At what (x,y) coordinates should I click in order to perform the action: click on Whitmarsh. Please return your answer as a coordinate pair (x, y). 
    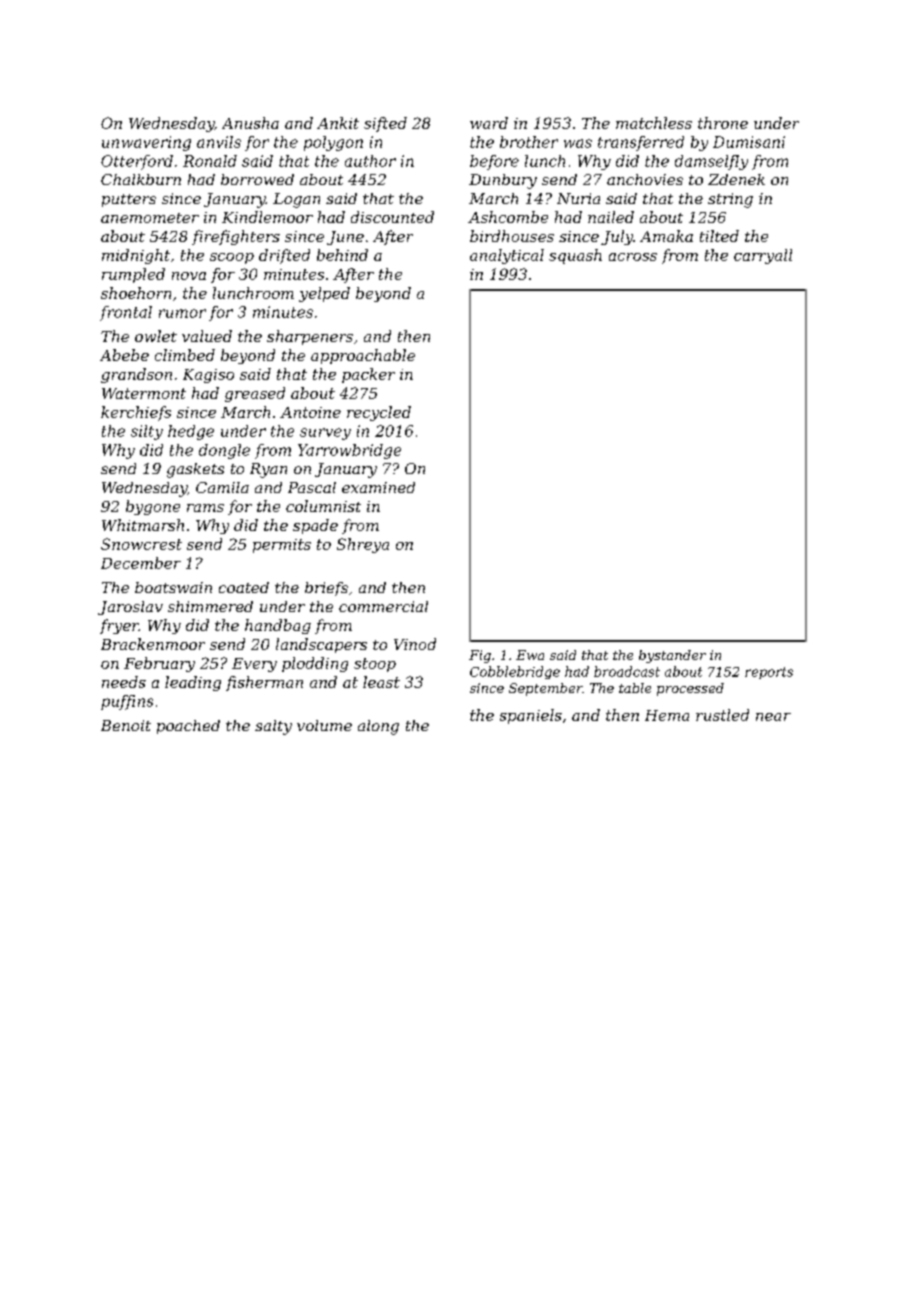
    Looking at the image, I should click on (143, 525).
